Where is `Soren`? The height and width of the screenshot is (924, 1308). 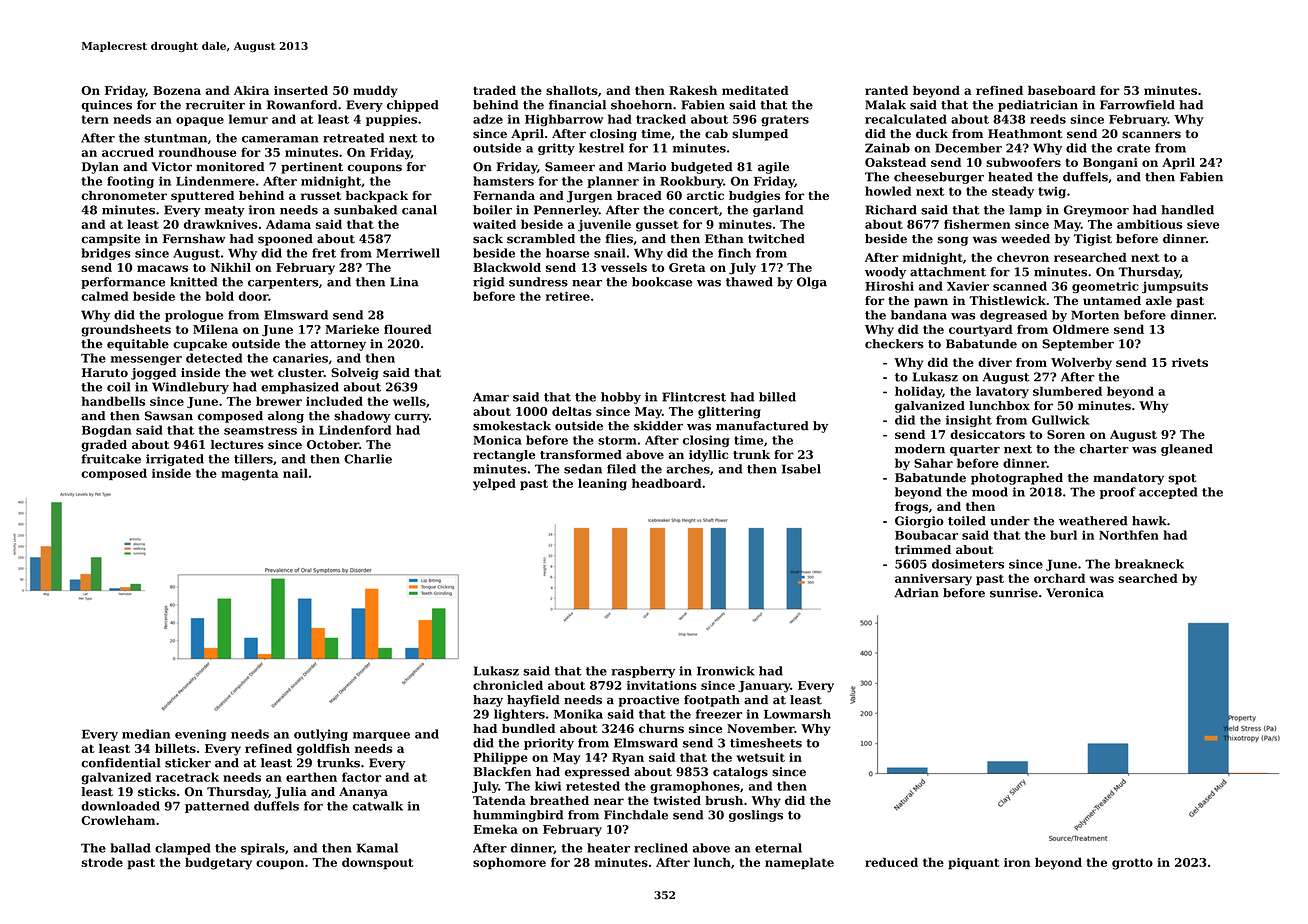 Soren is located at coordinates (1066, 434).
